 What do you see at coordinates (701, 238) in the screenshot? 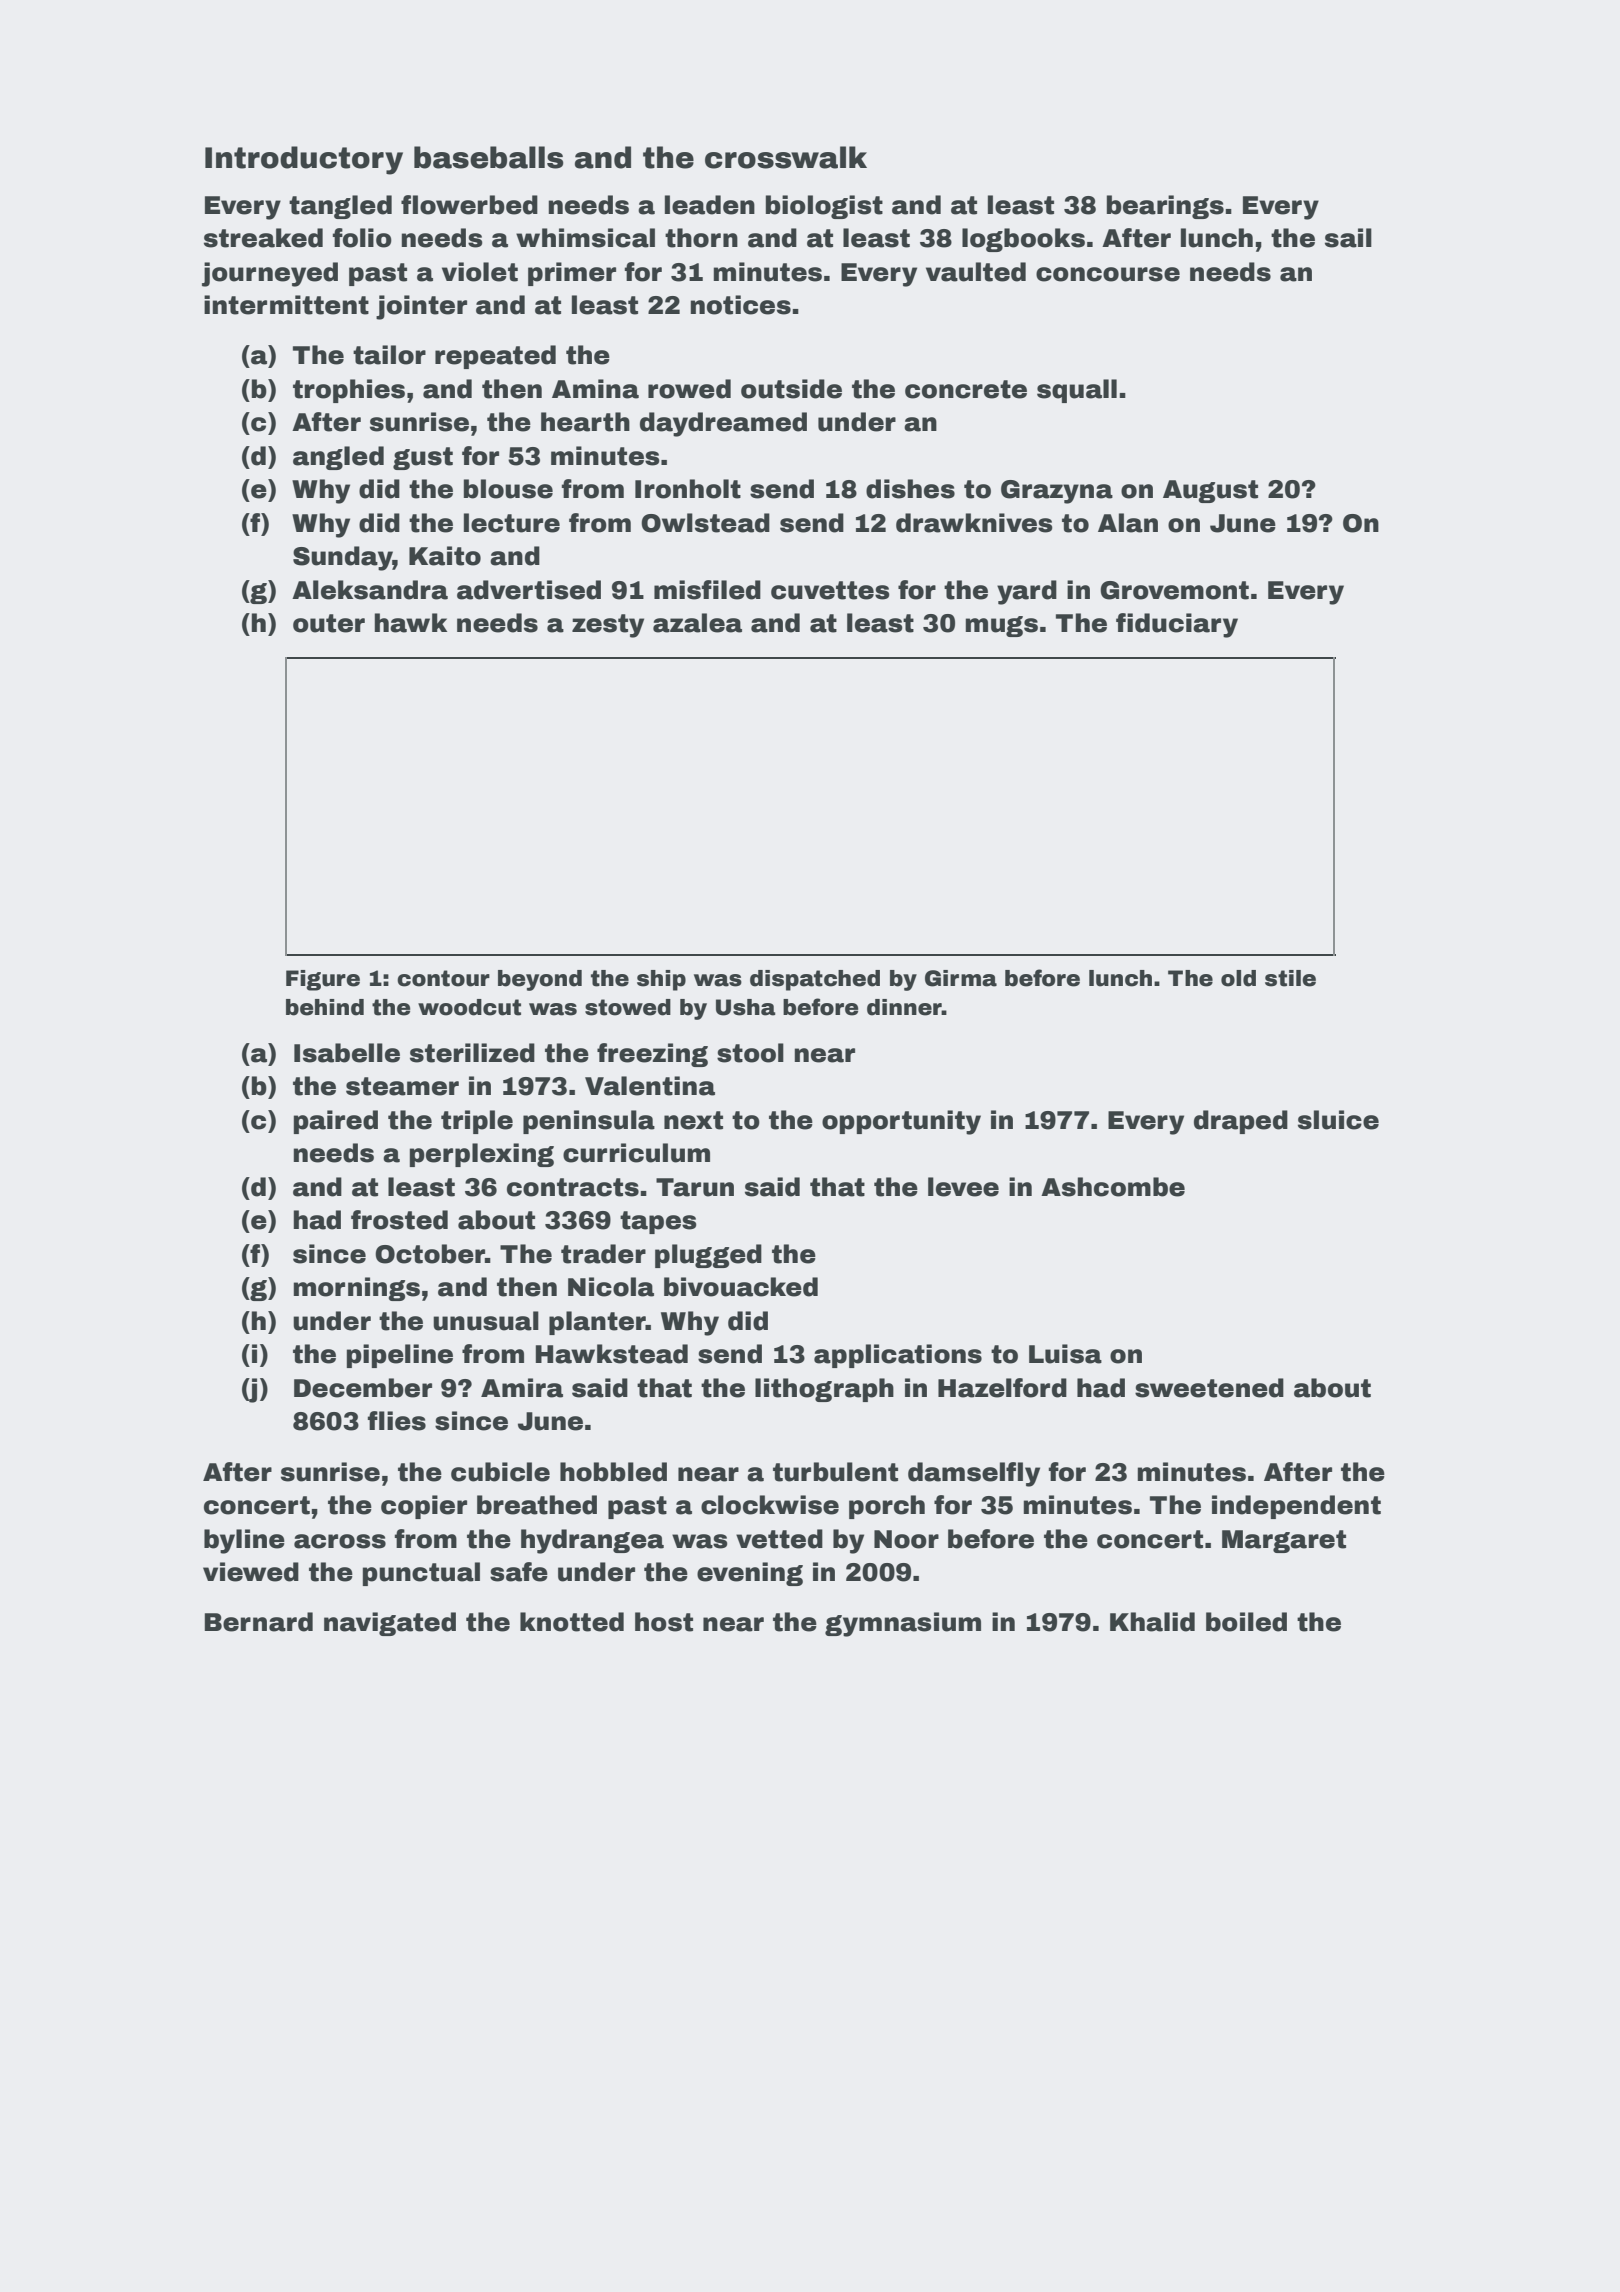
I see `thorn` at bounding box center [701, 238].
